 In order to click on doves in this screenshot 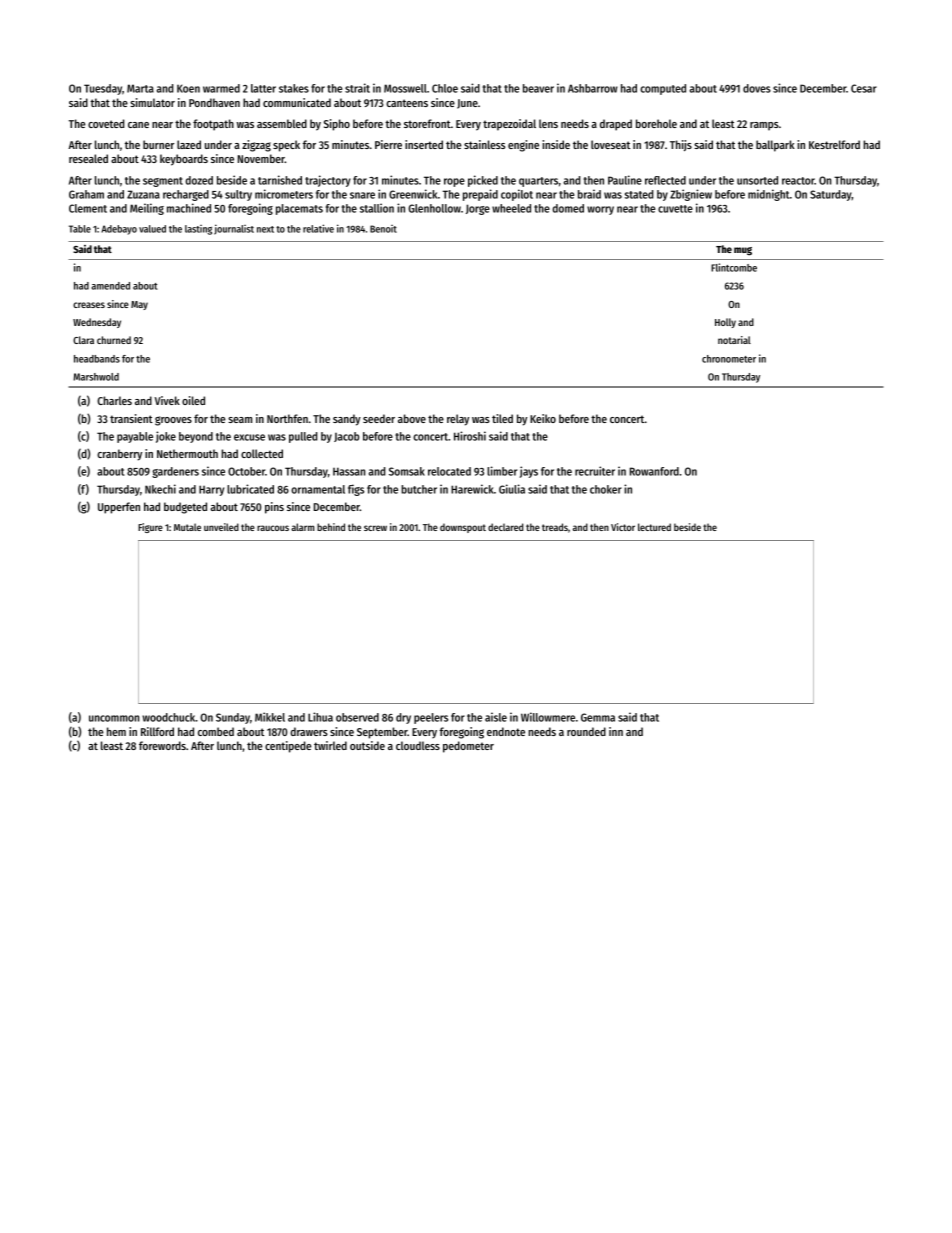, I will do `click(757, 88)`.
